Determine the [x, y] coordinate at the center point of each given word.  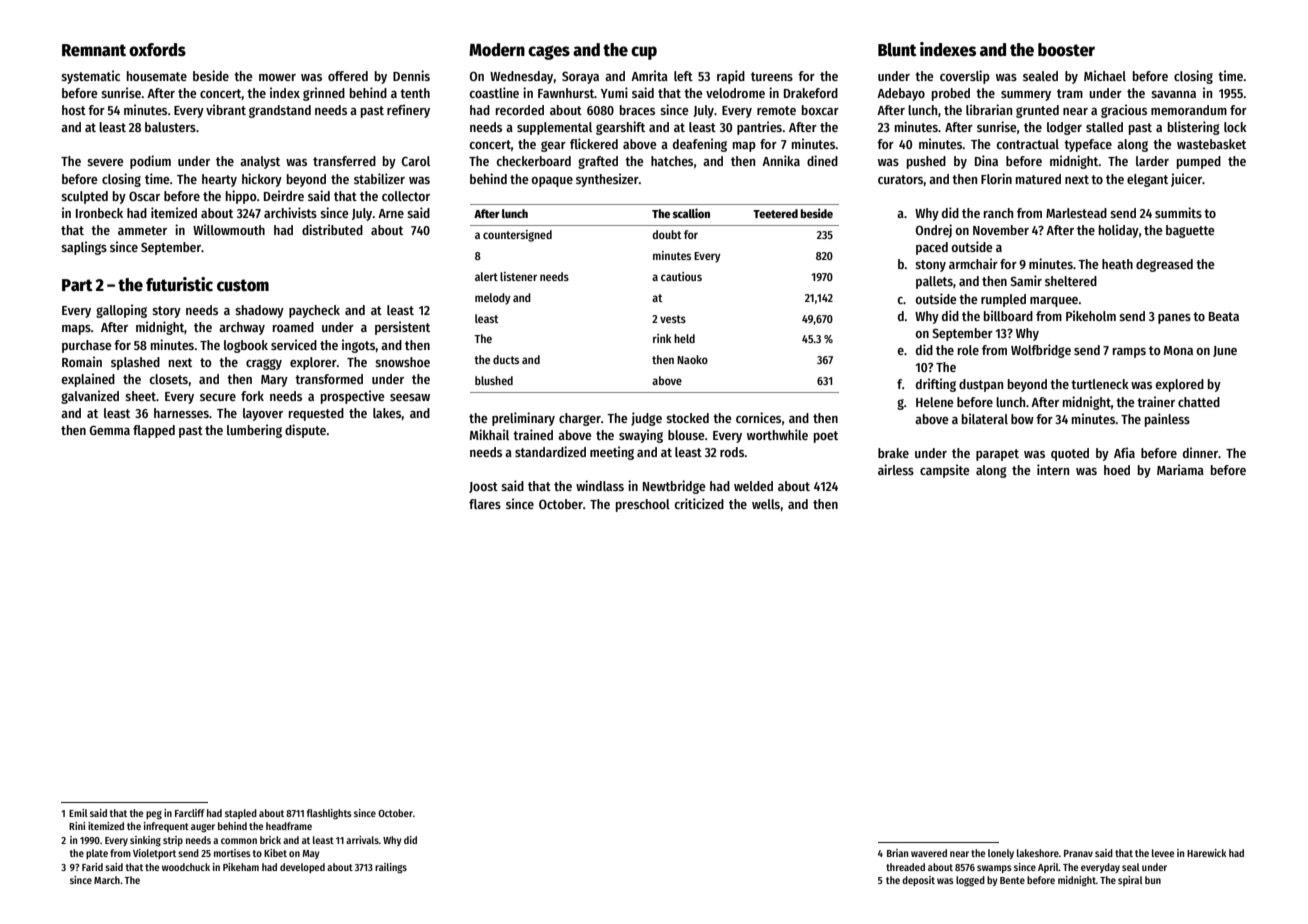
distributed [332, 229]
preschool [643, 505]
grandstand [280, 111]
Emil [78, 813]
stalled [1104, 127]
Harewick [1206, 853]
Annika [781, 160]
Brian [897, 853]
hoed [1117, 470]
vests [673, 319]
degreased [1164, 265]
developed [302, 868]
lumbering [254, 431]
